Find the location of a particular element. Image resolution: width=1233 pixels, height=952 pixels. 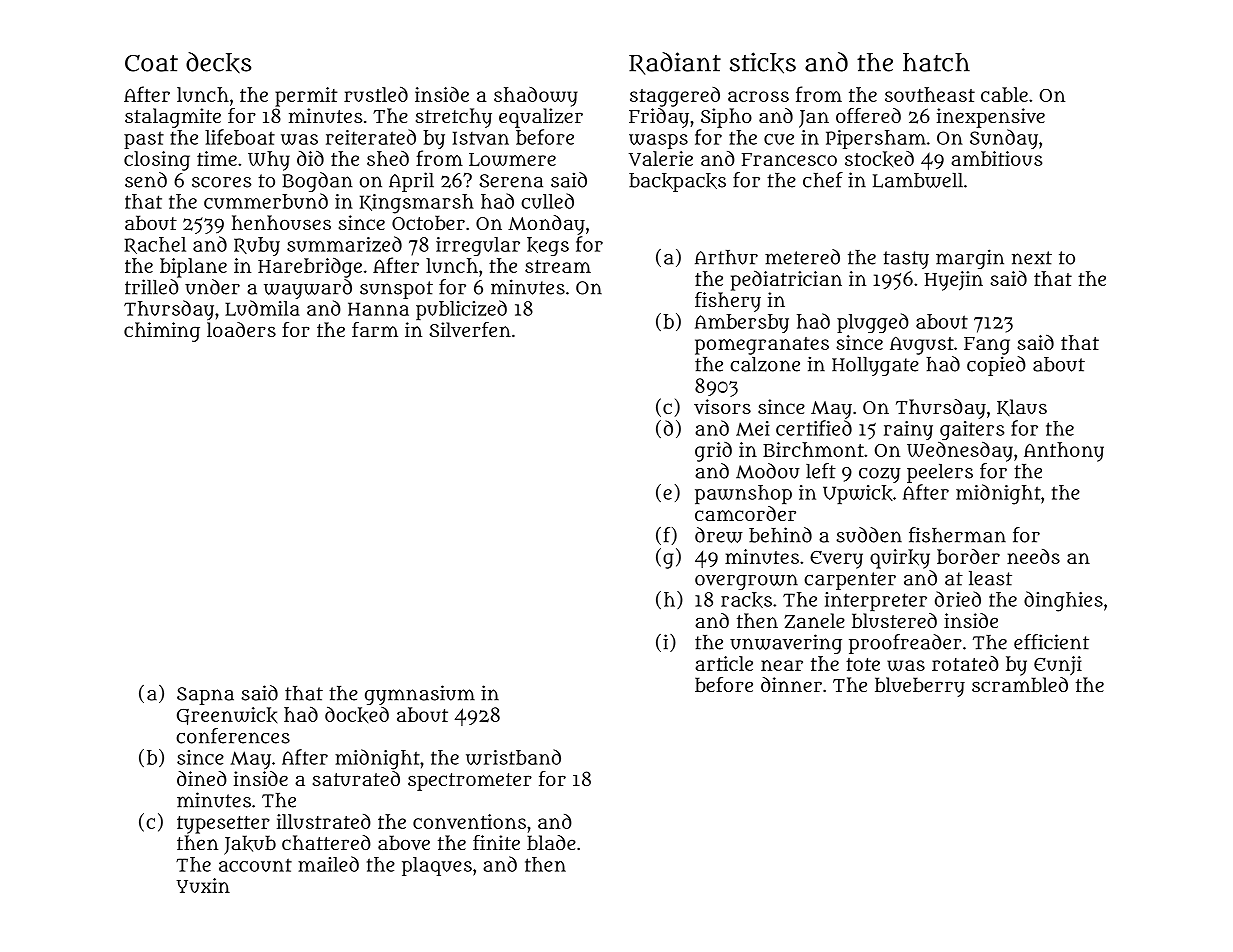

Arthur is located at coordinates (726, 257).
